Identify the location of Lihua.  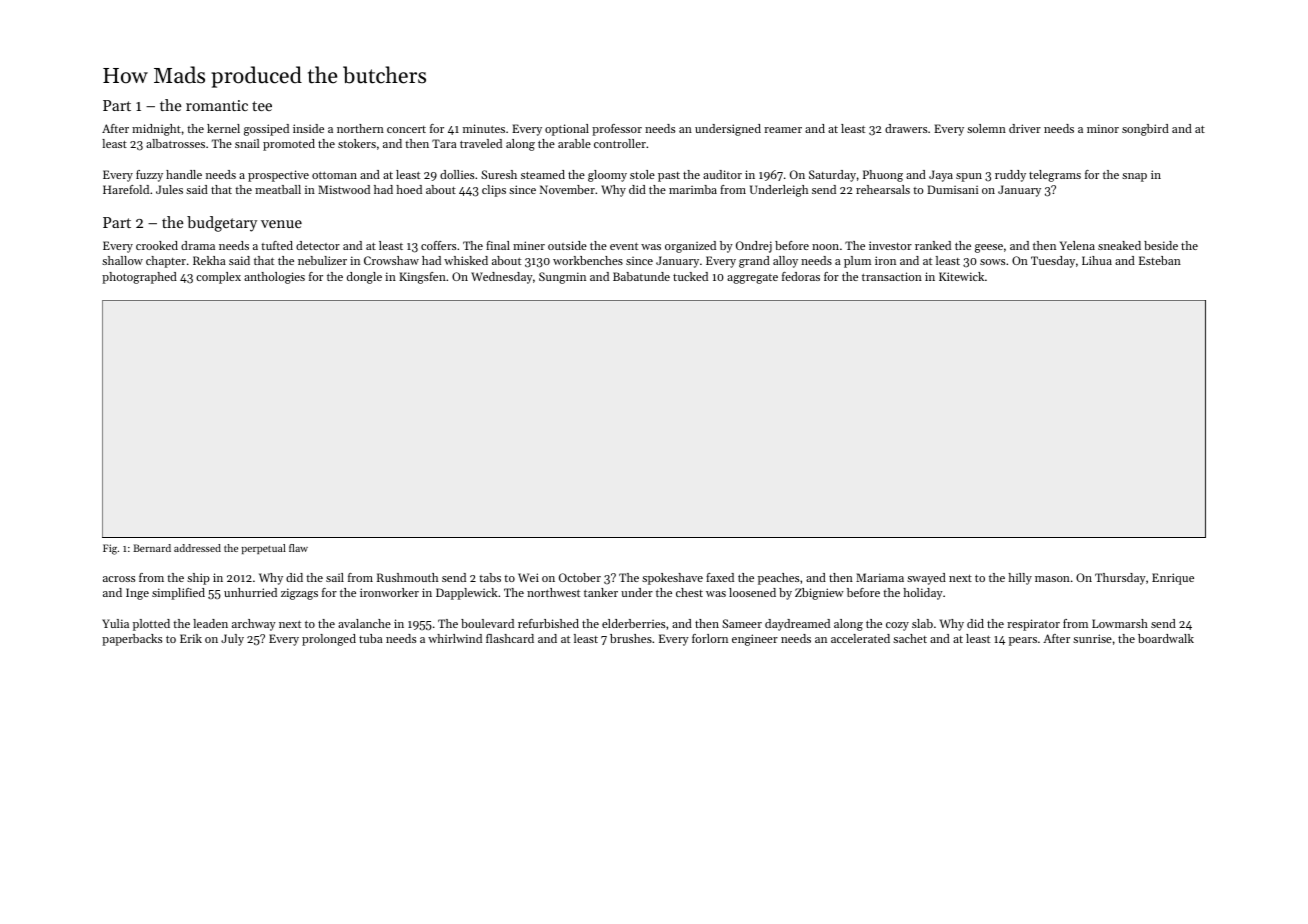
(1097, 260).
